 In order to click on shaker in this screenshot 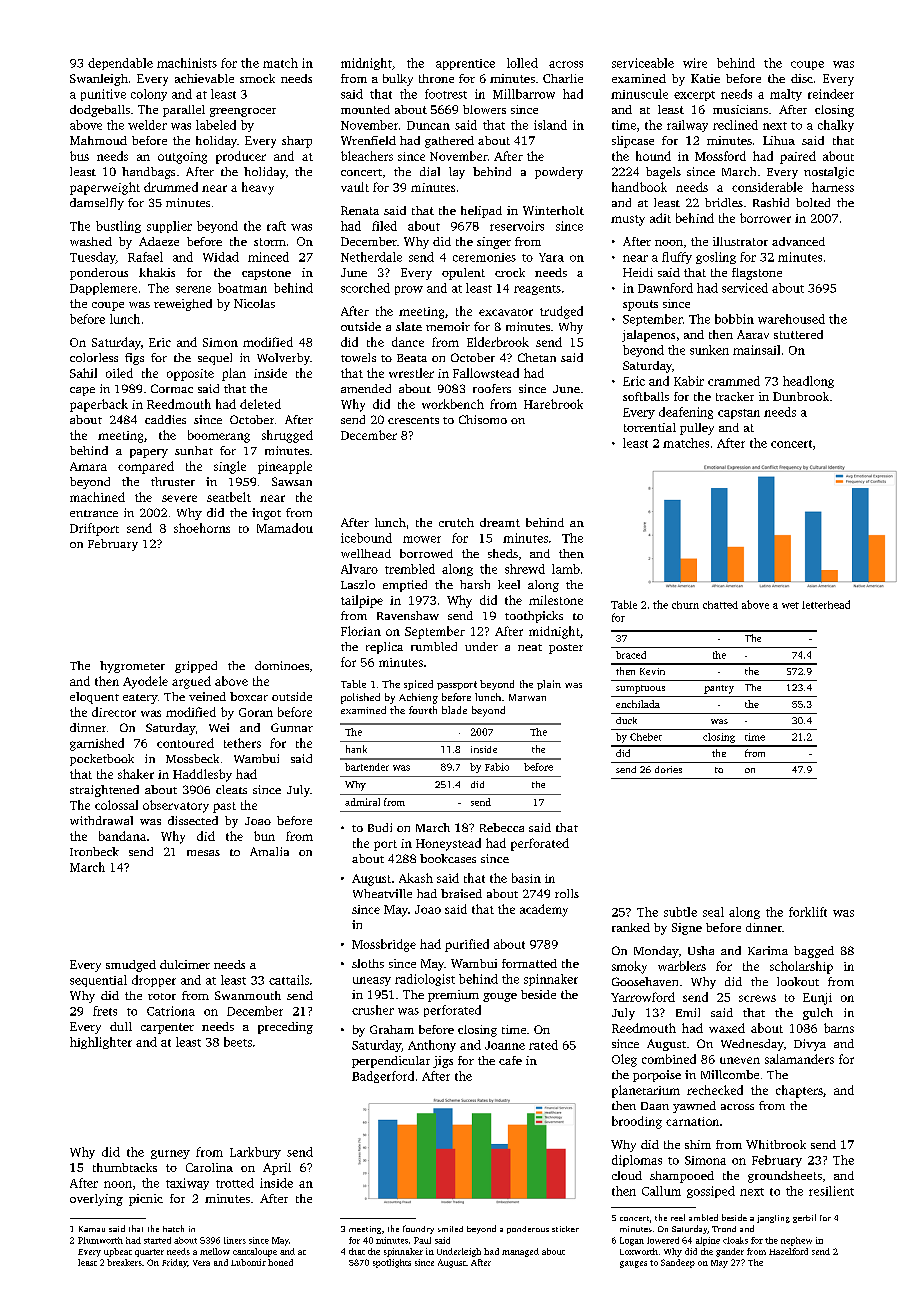, I will do `click(136, 774)`.
